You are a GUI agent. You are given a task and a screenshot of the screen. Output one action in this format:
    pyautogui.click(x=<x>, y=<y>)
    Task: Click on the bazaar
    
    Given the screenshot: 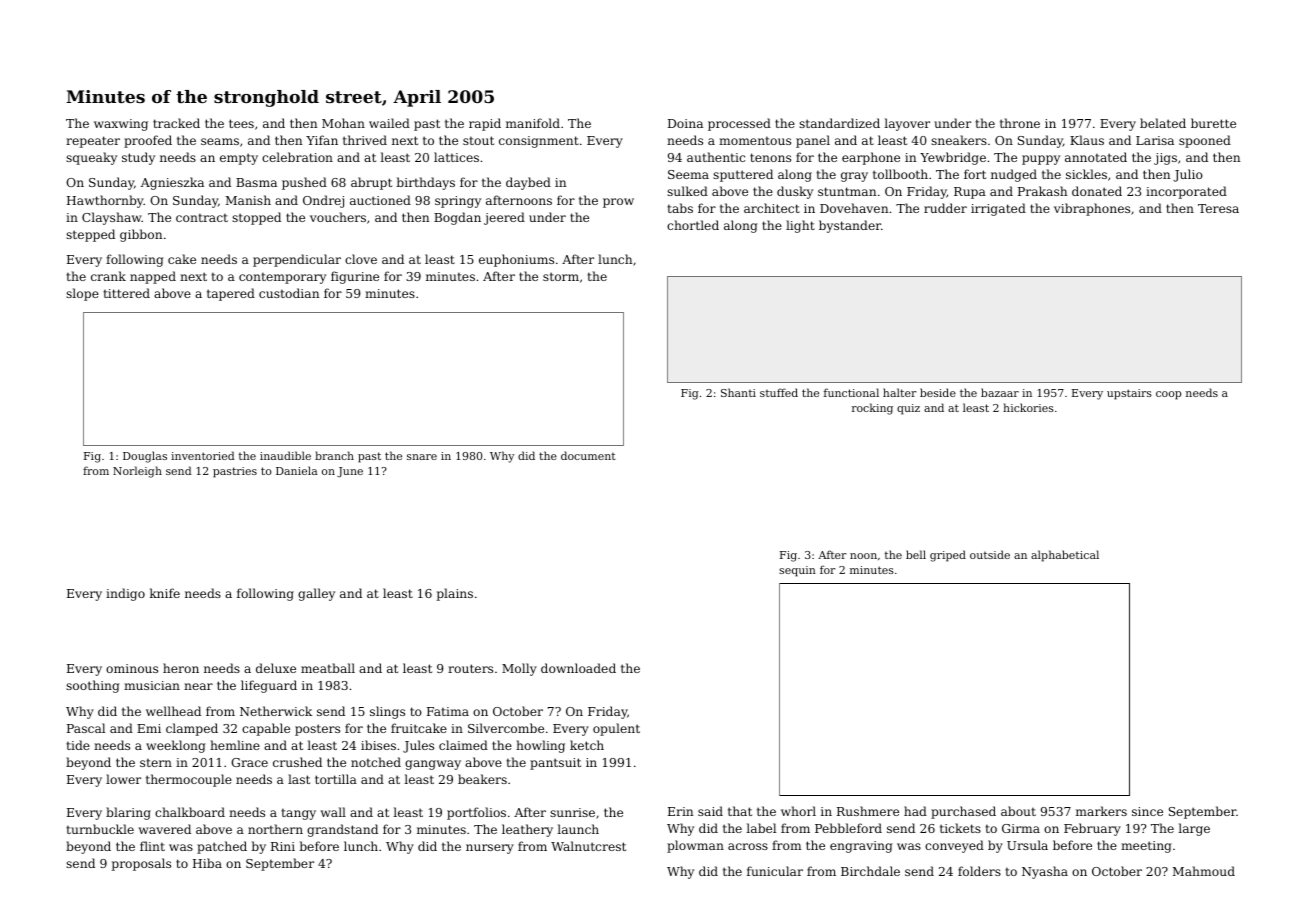 What is the action you would take?
    pyautogui.click(x=1000, y=392)
